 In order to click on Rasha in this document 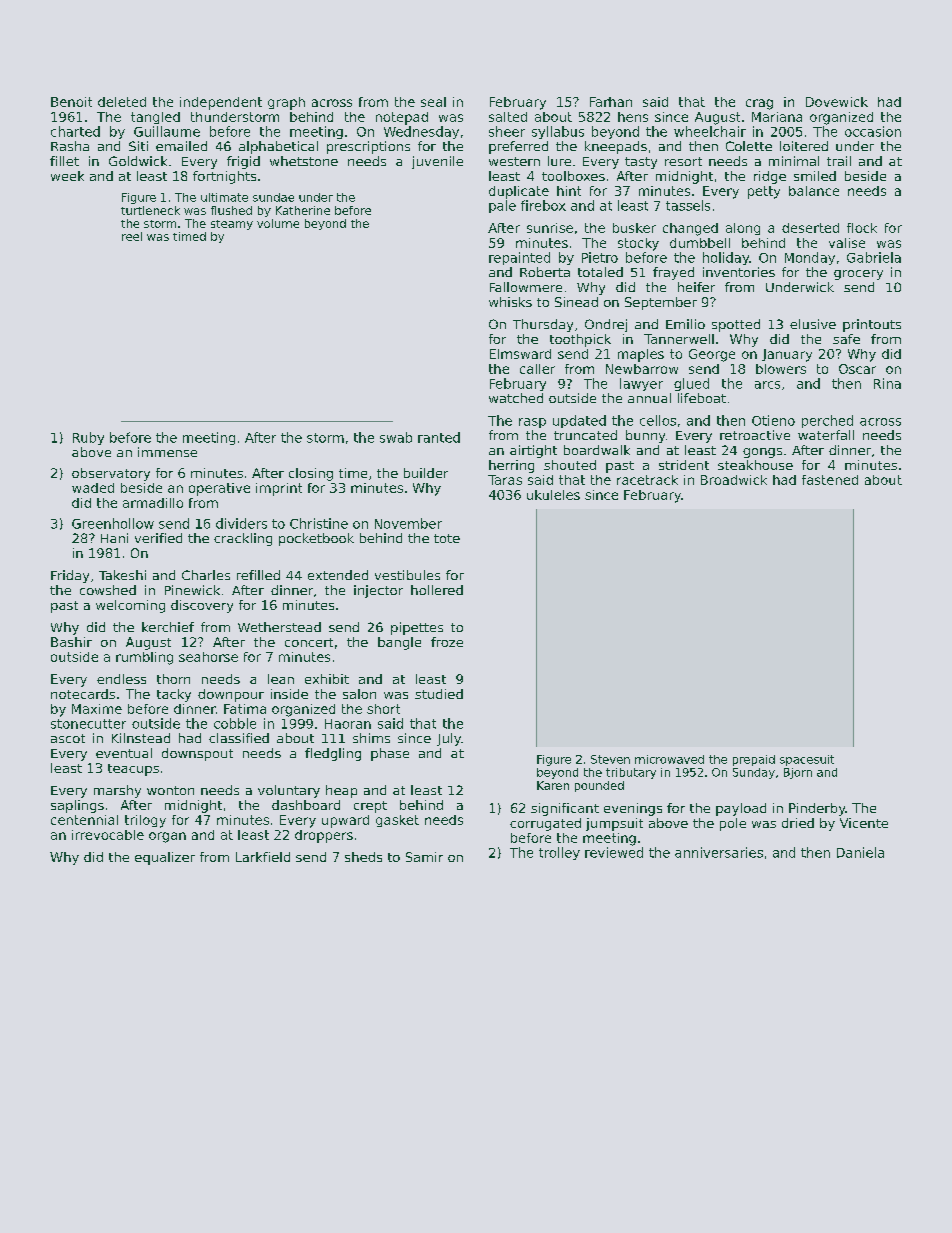, I will do `click(70, 146)`.
